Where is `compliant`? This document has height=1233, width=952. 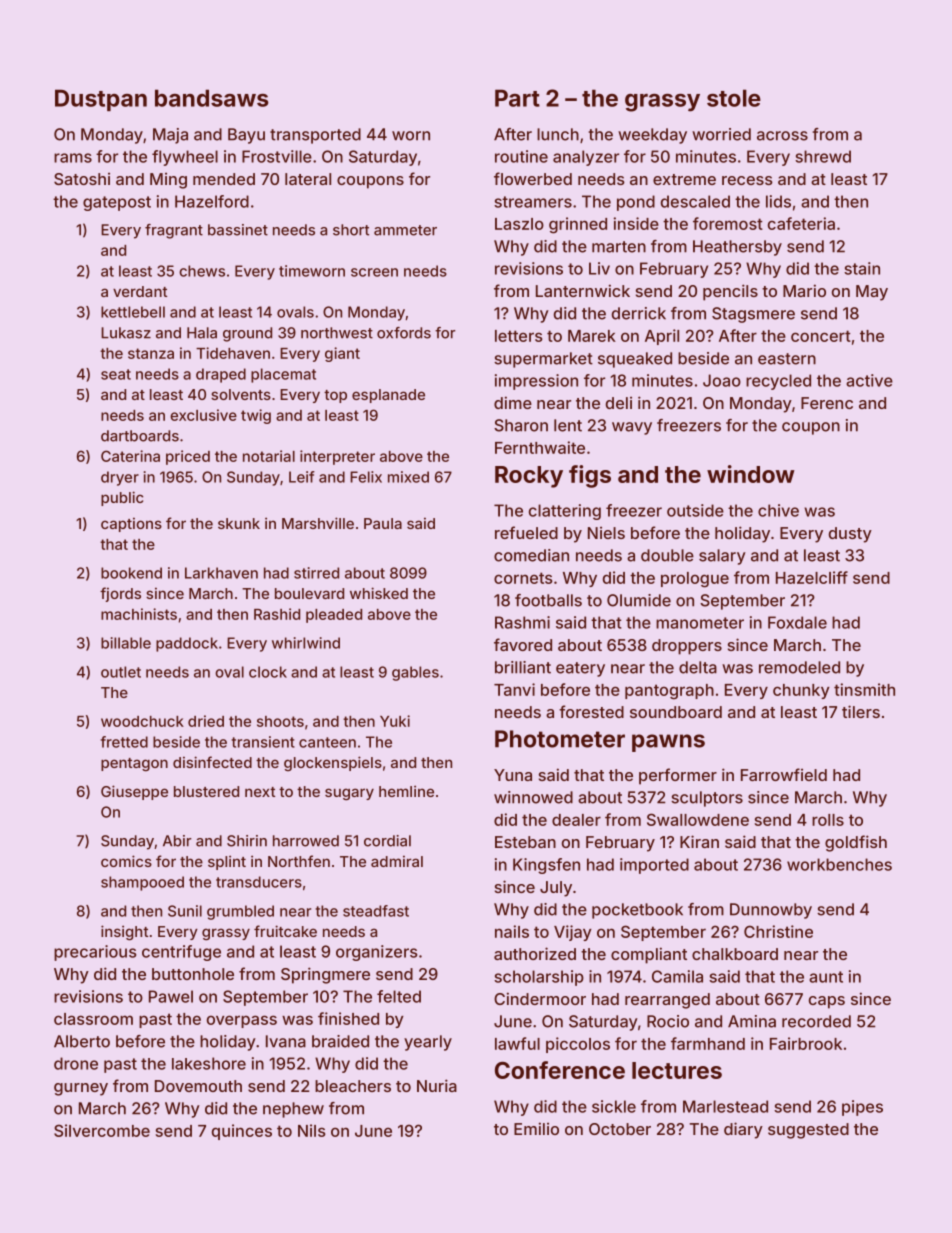
compliant is located at coordinates (649, 955).
